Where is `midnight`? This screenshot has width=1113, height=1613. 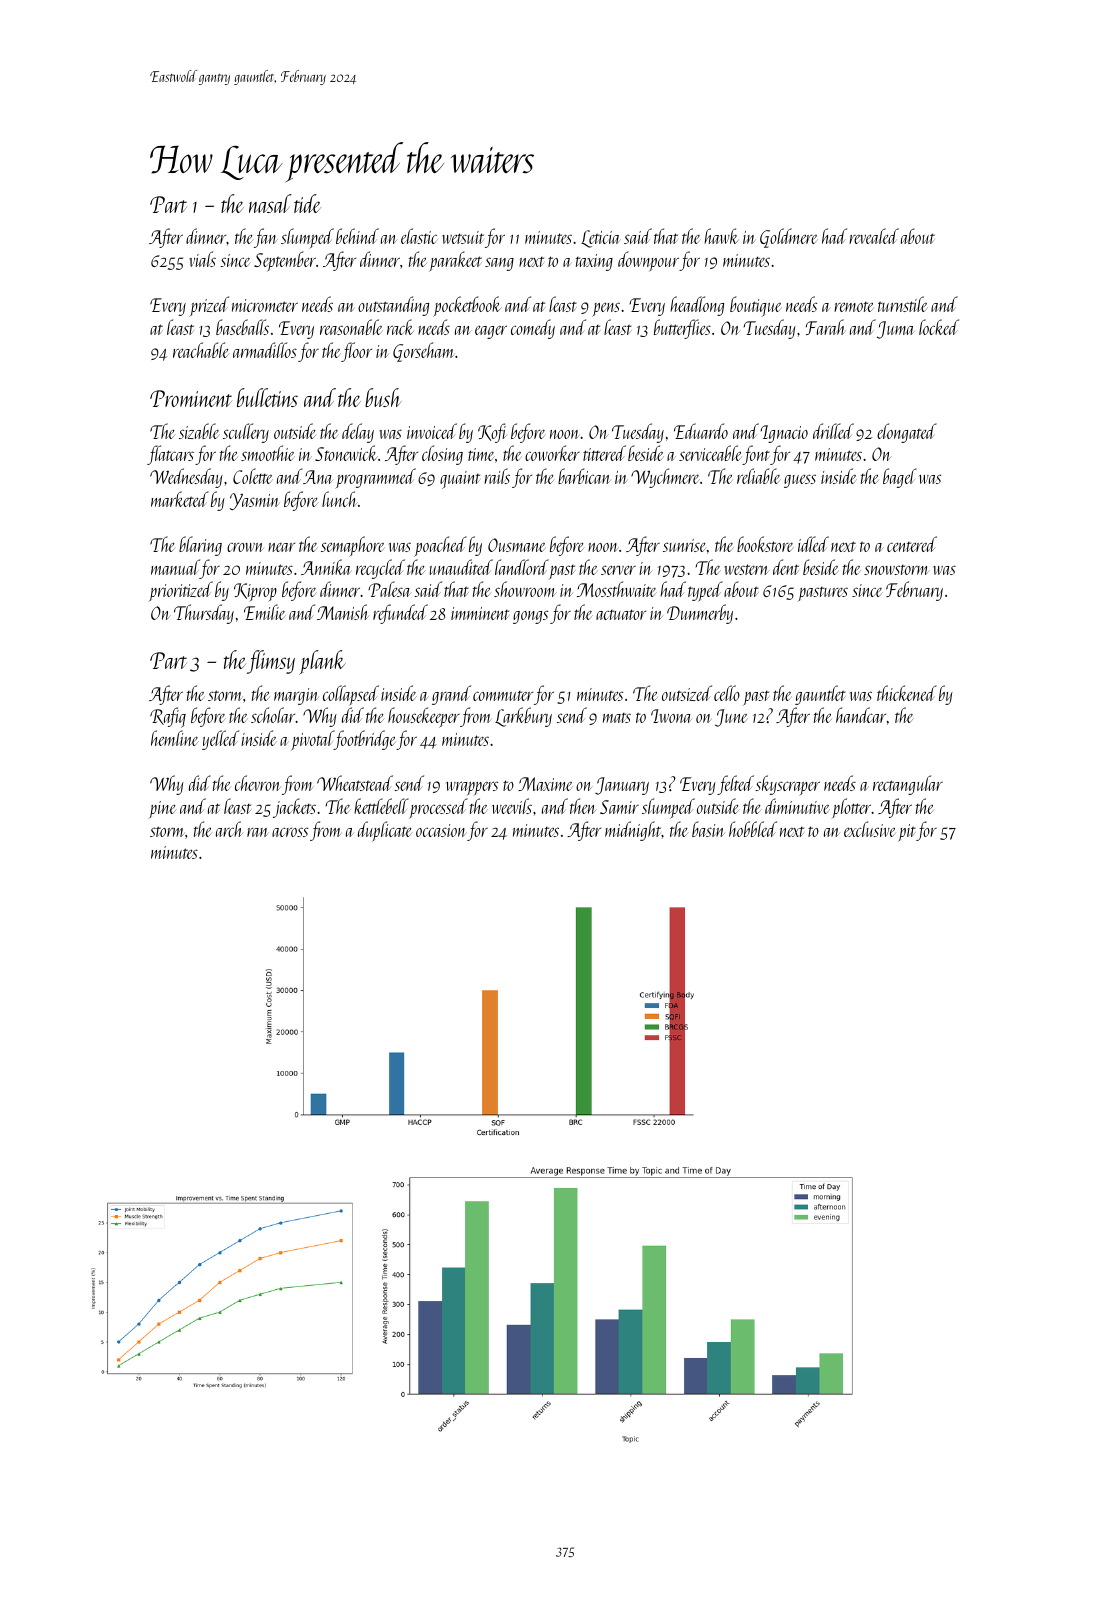 midnight is located at coordinates (633, 831).
